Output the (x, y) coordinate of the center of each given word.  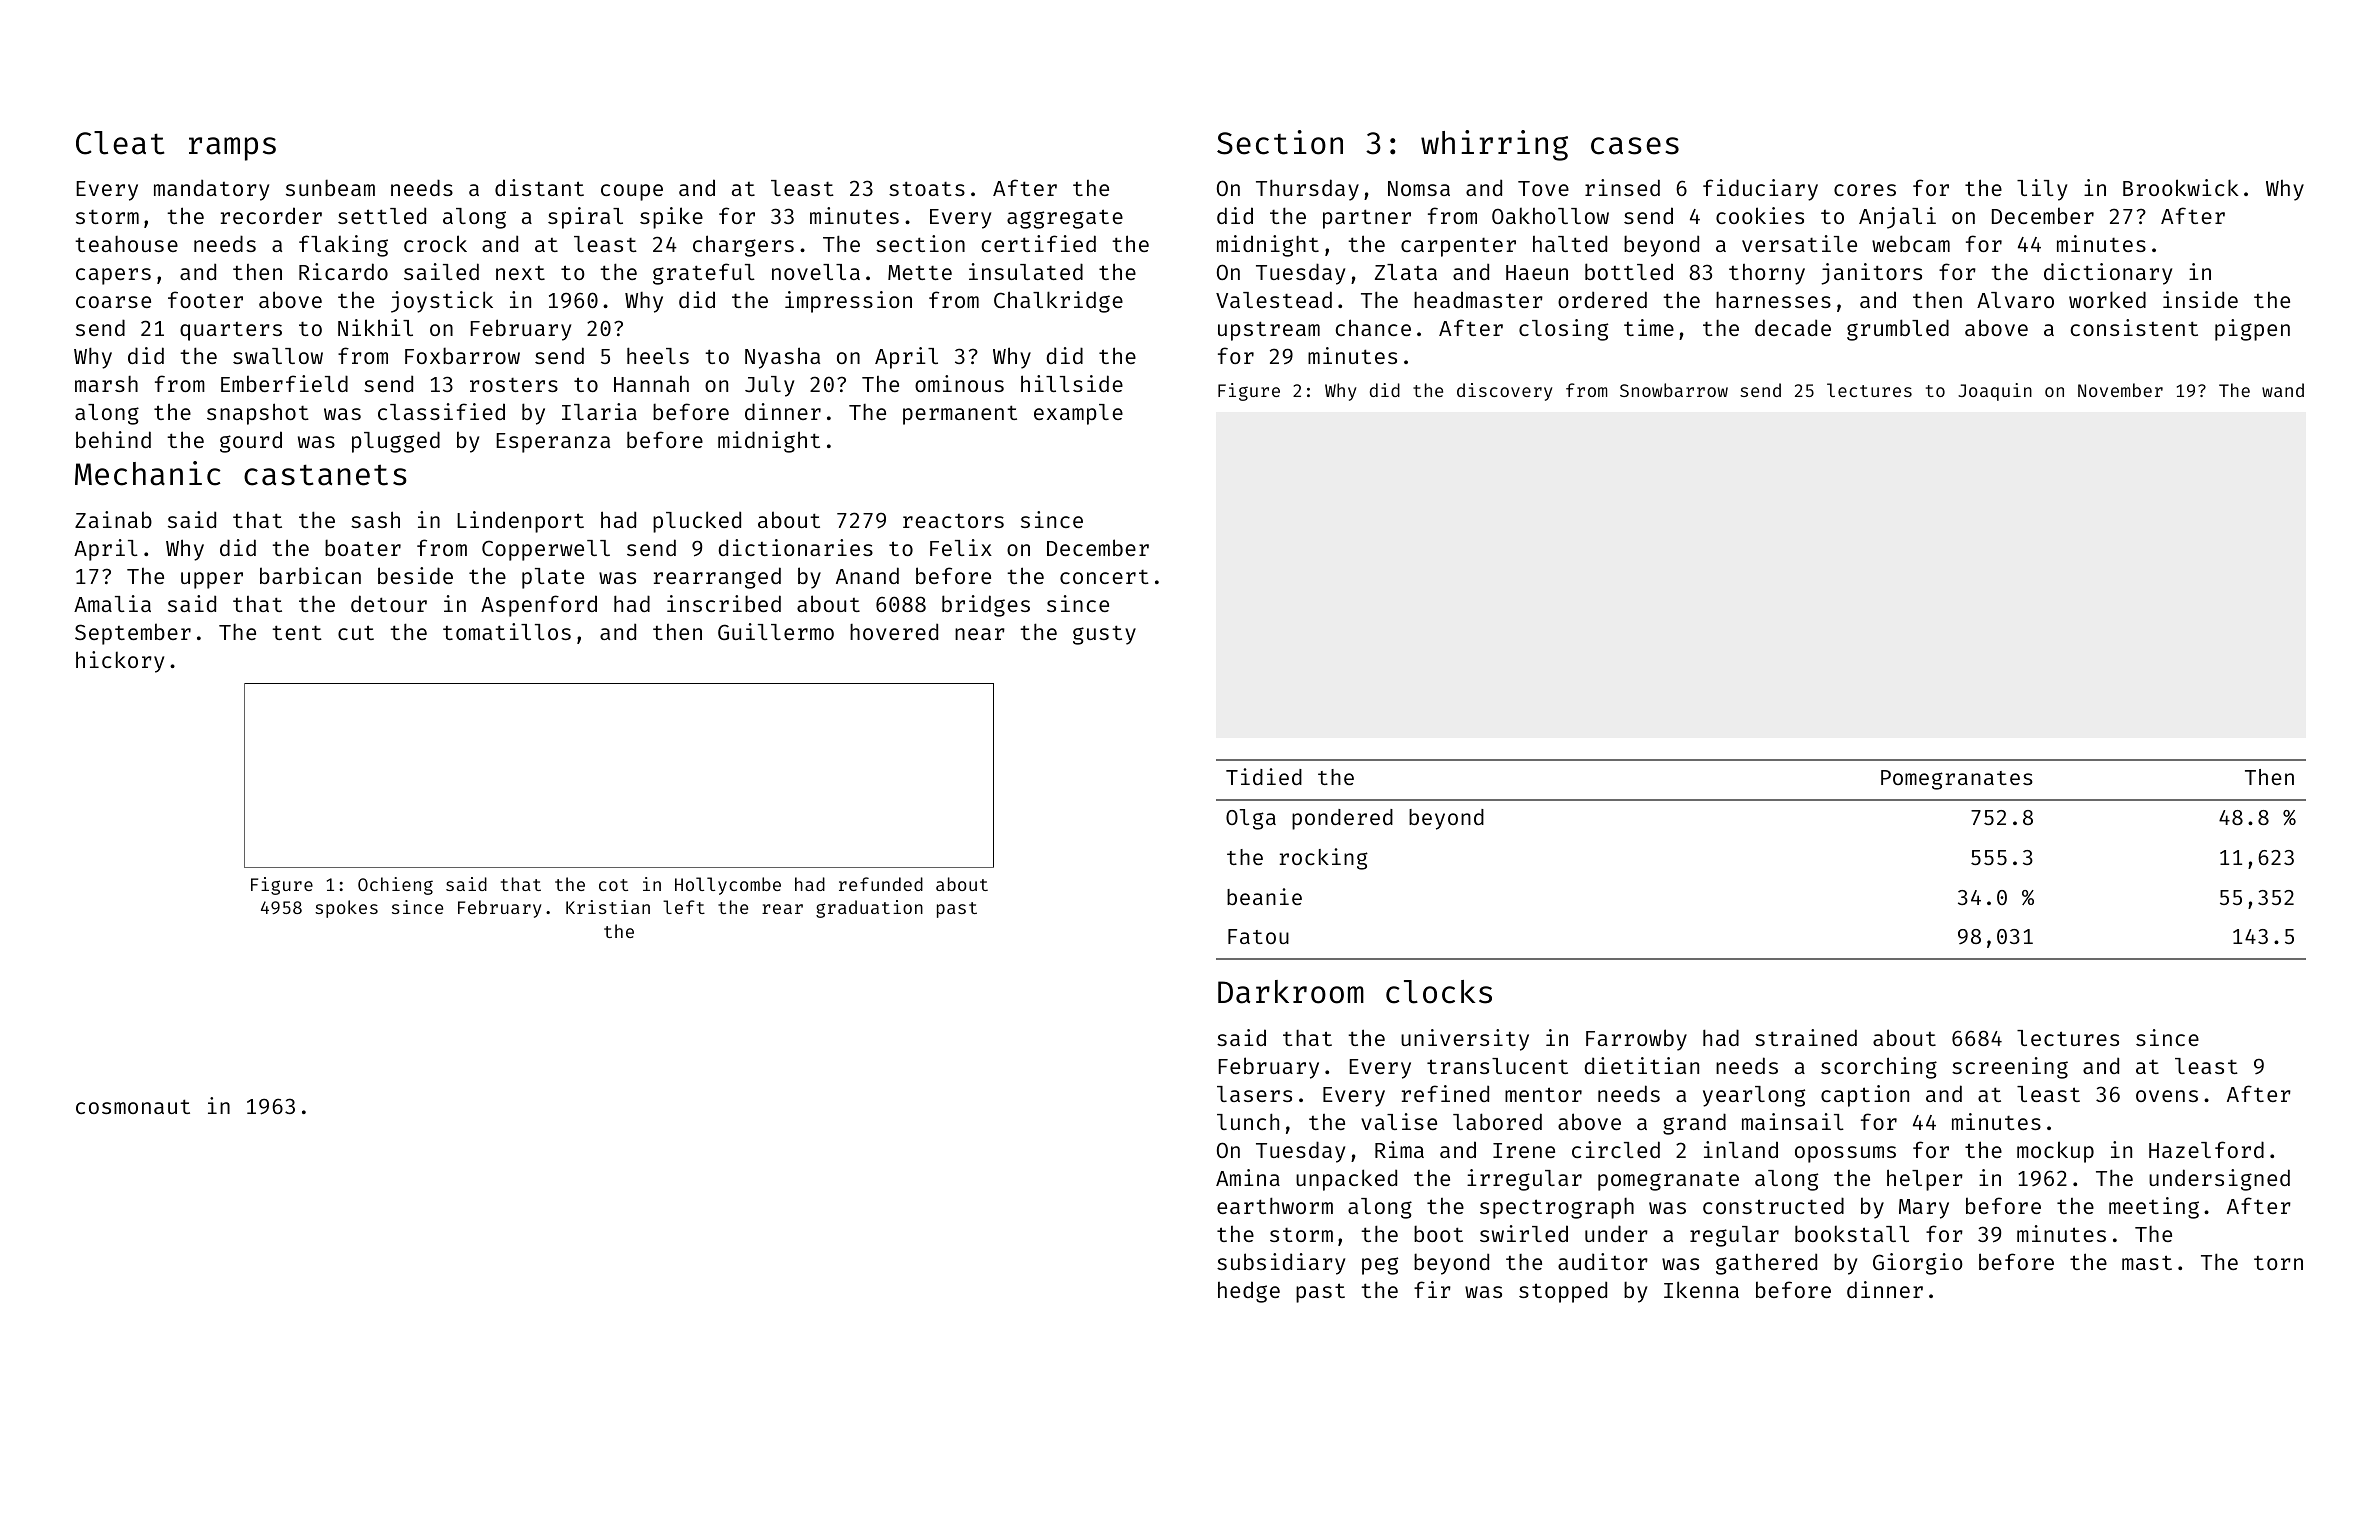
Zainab (113, 519)
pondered (1342, 819)
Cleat (120, 143)
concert (1104, 577)
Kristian (608, 907)
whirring (1494, 145)
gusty (1104, 635)
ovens (2167, 1096)
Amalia (112, 603)
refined (1445, 1093)
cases (1635, 146)
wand (2283, 390)
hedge (1249, 1292)
